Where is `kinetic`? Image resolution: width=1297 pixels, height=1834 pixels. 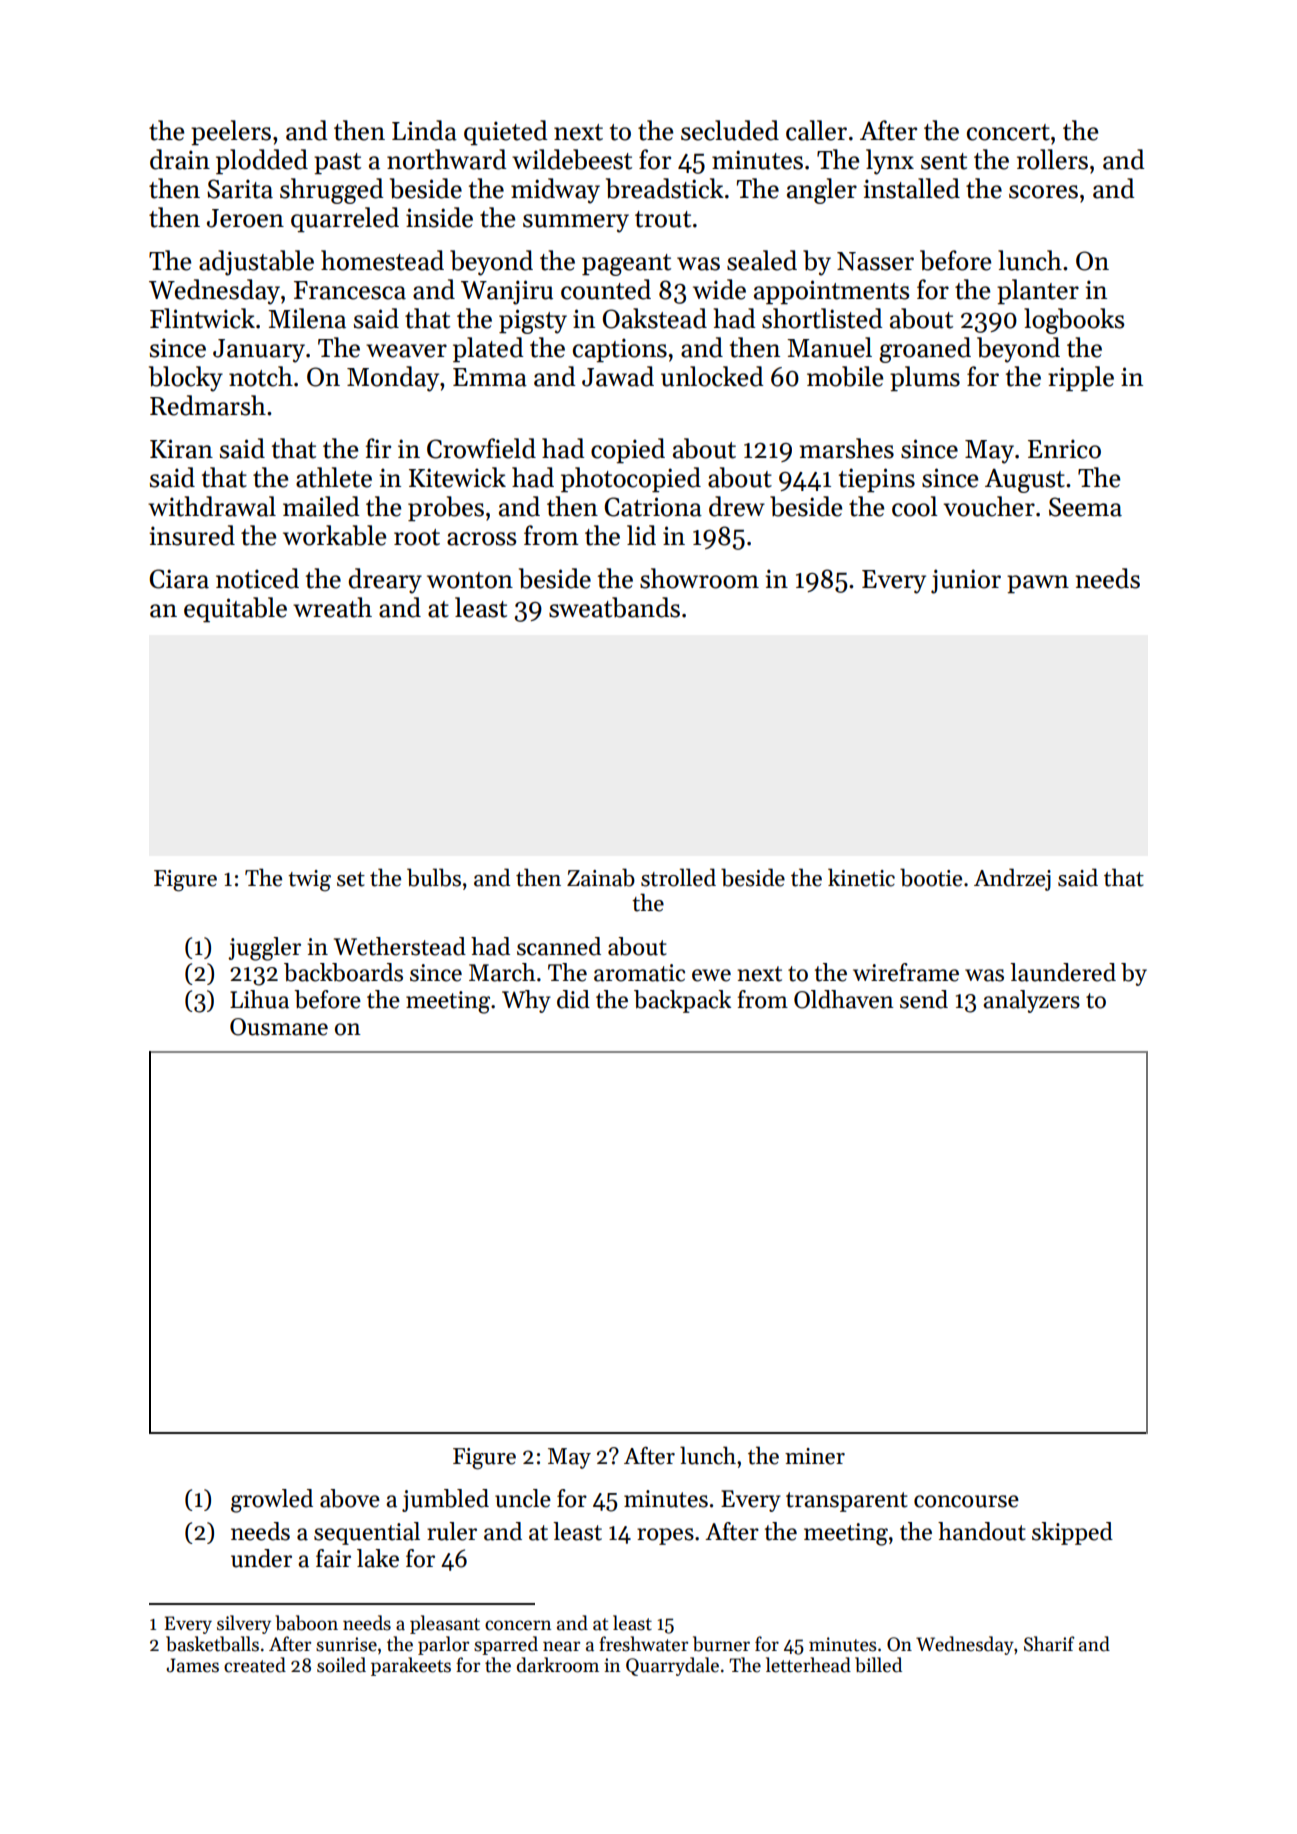 kinetic is located at coordinates (861, 877).
